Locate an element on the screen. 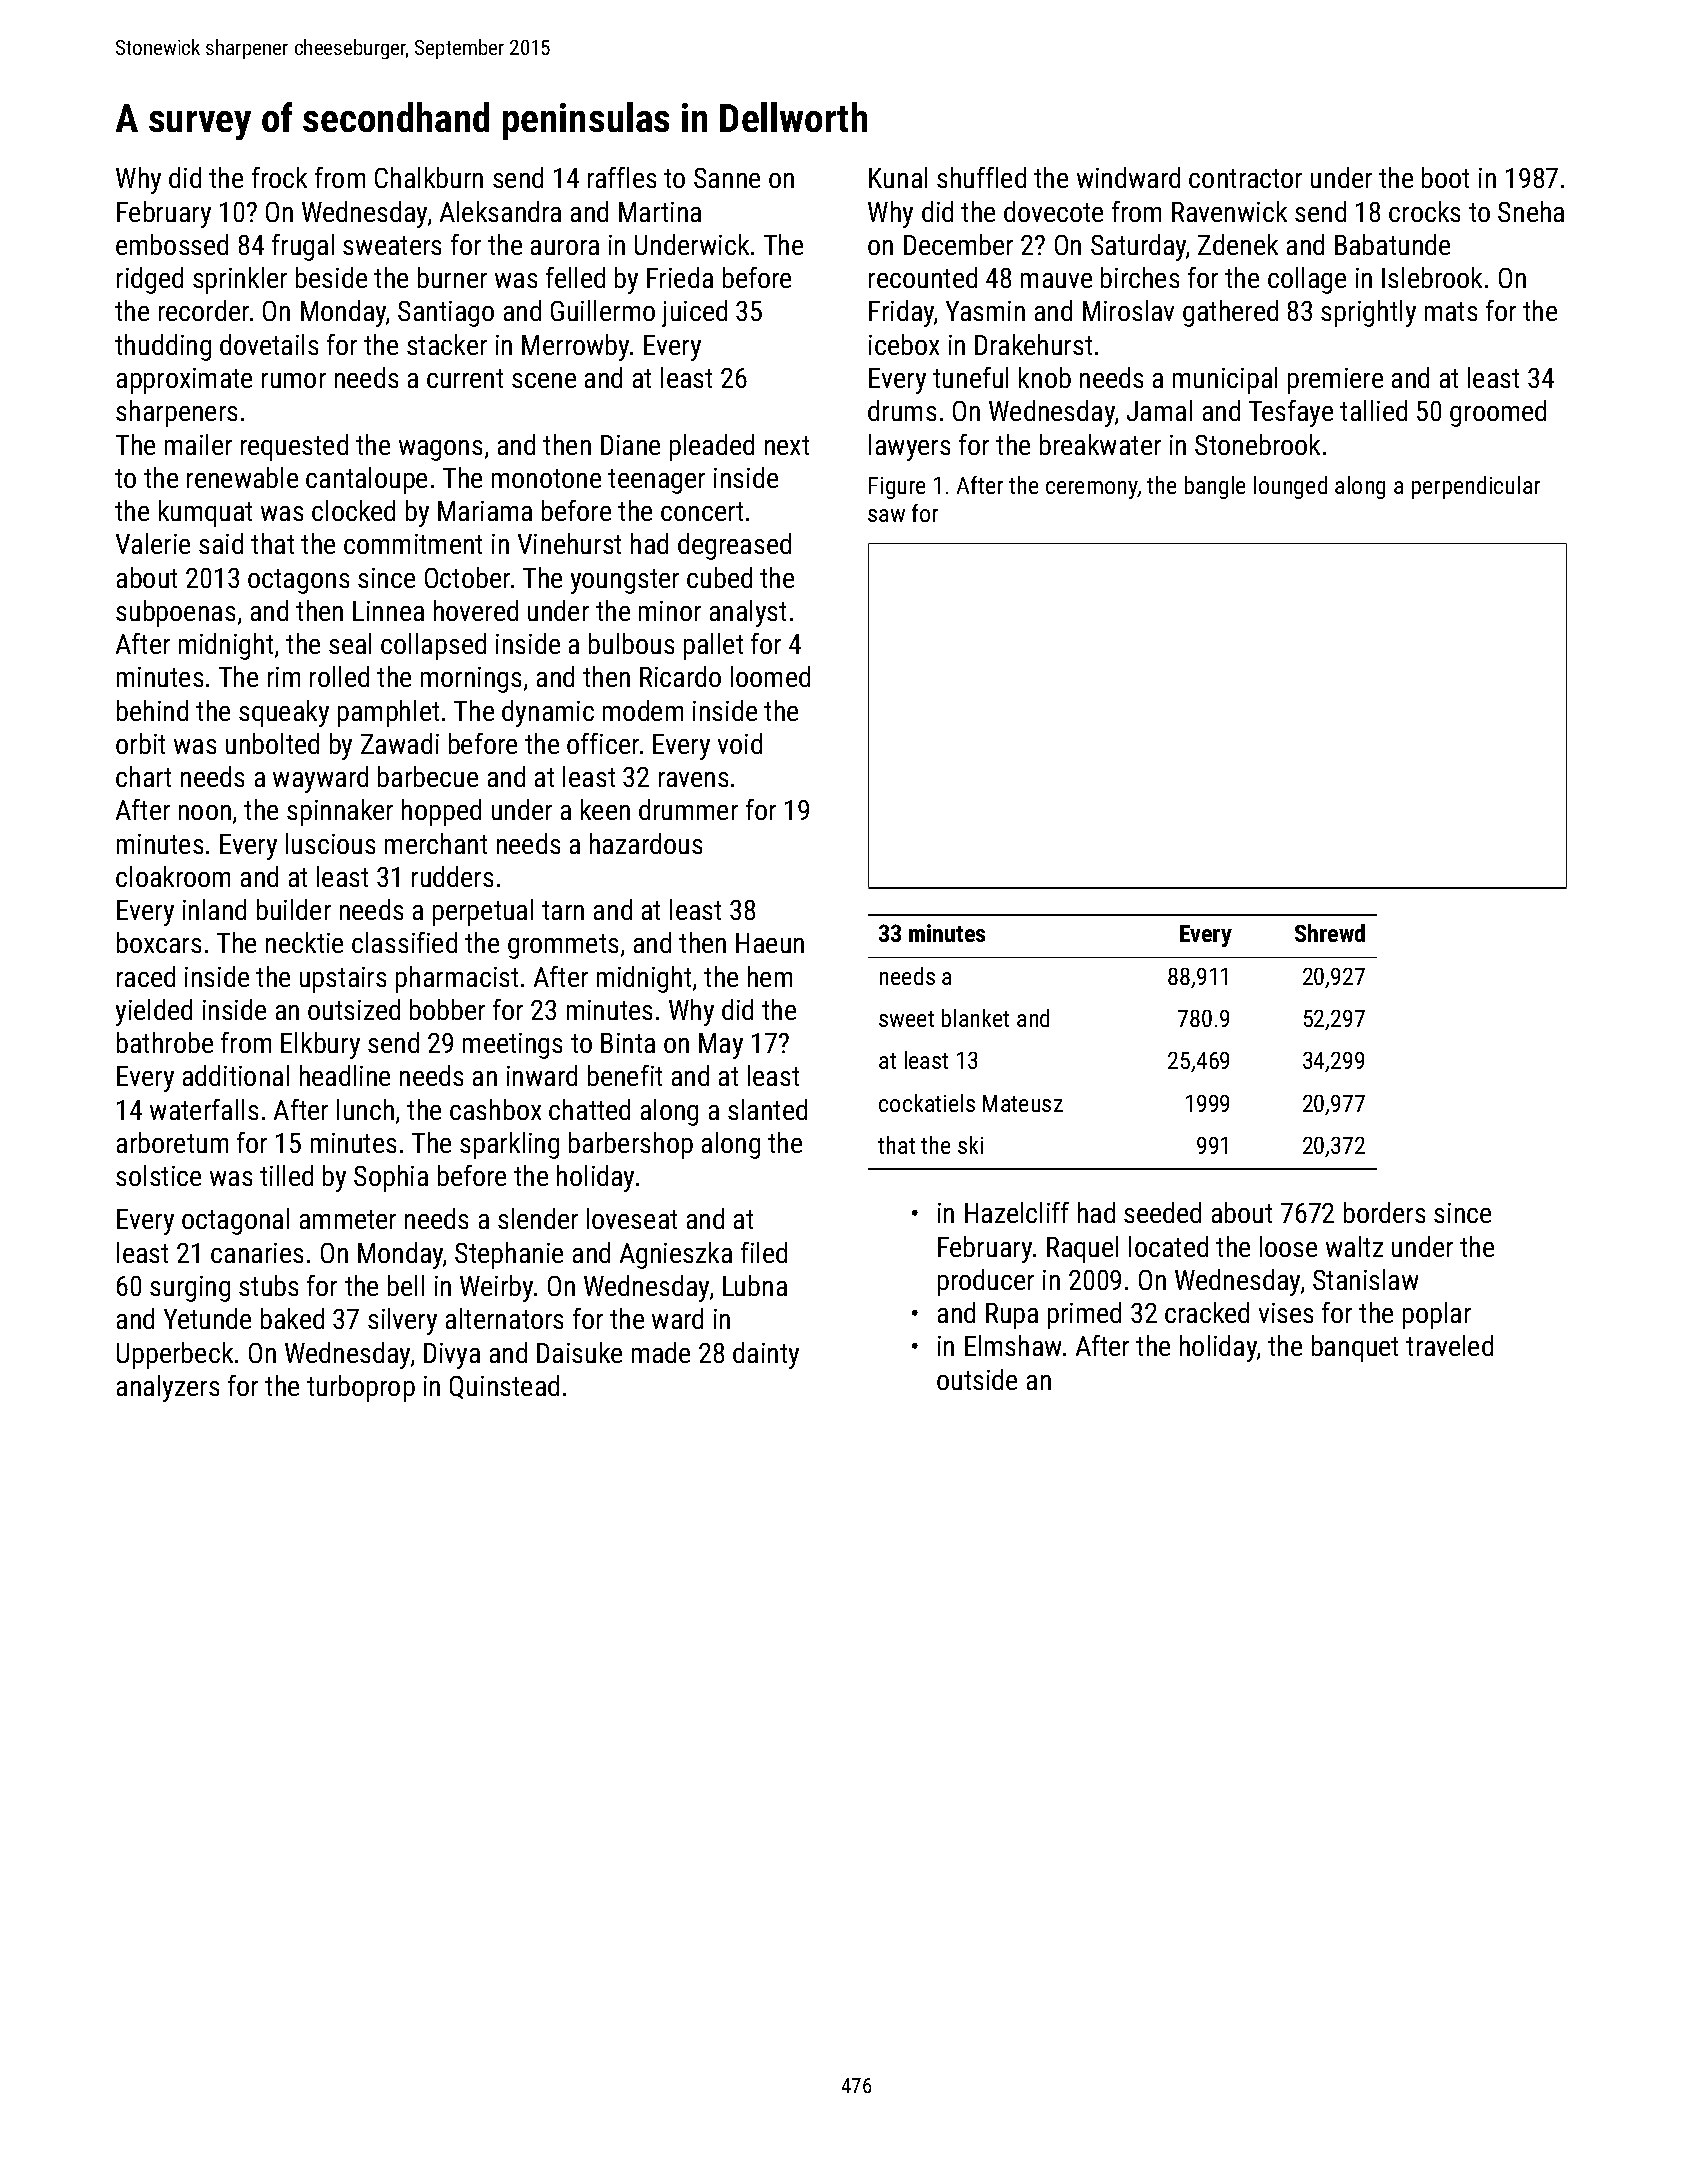  blanket is located at coordinates (975, 1018).
